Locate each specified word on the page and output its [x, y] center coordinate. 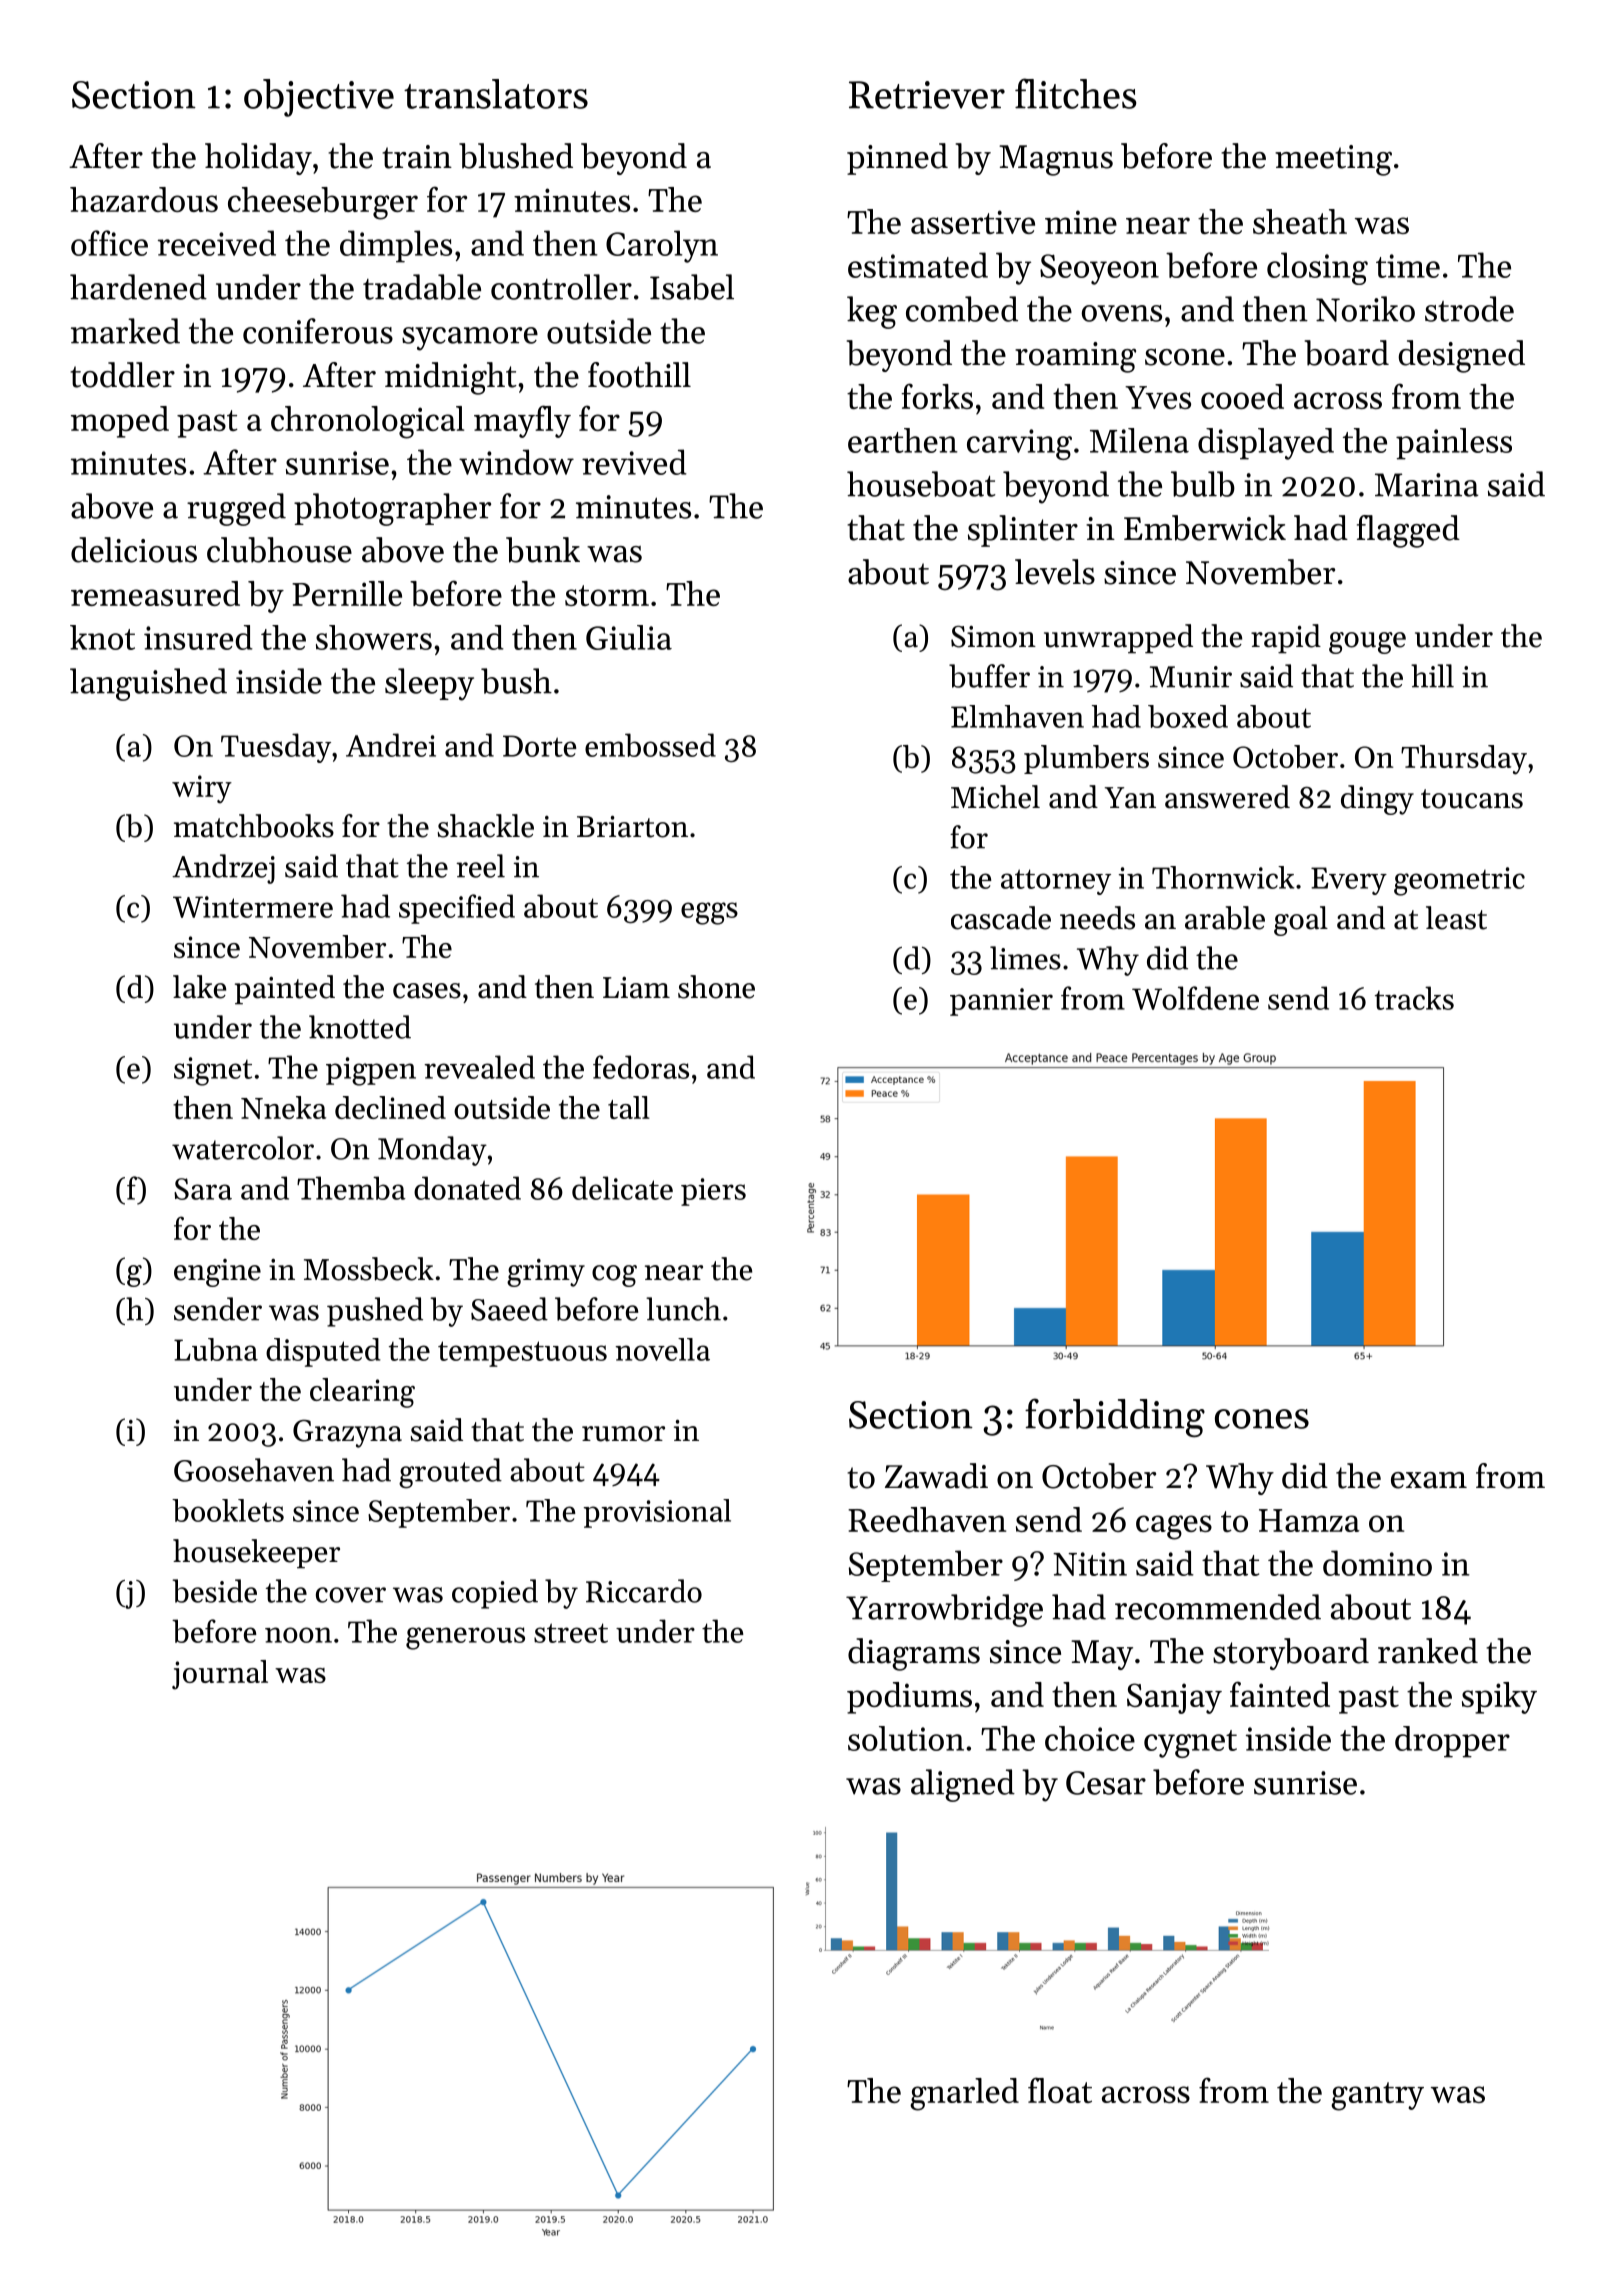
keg [872, 312]
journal [220, 1675]
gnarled [964, 2094]
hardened [138, 287]
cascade [1001, 918]
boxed [1188, 716]
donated [467, 1188]
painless [1454, 444]
